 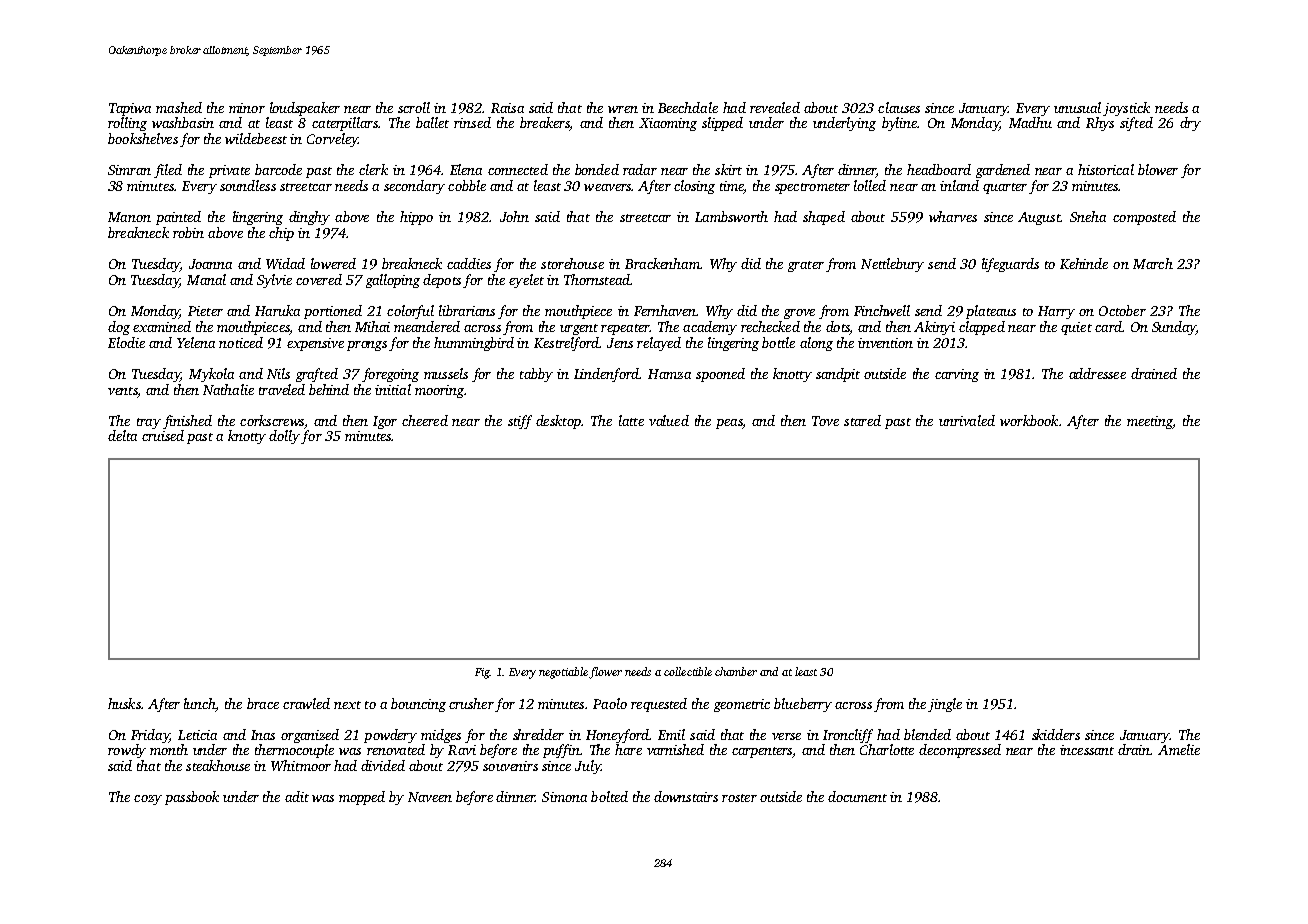 What do you see at coordinates (526, 281) in the document?
I see `eyelet` at bounding box center [526, 281].
